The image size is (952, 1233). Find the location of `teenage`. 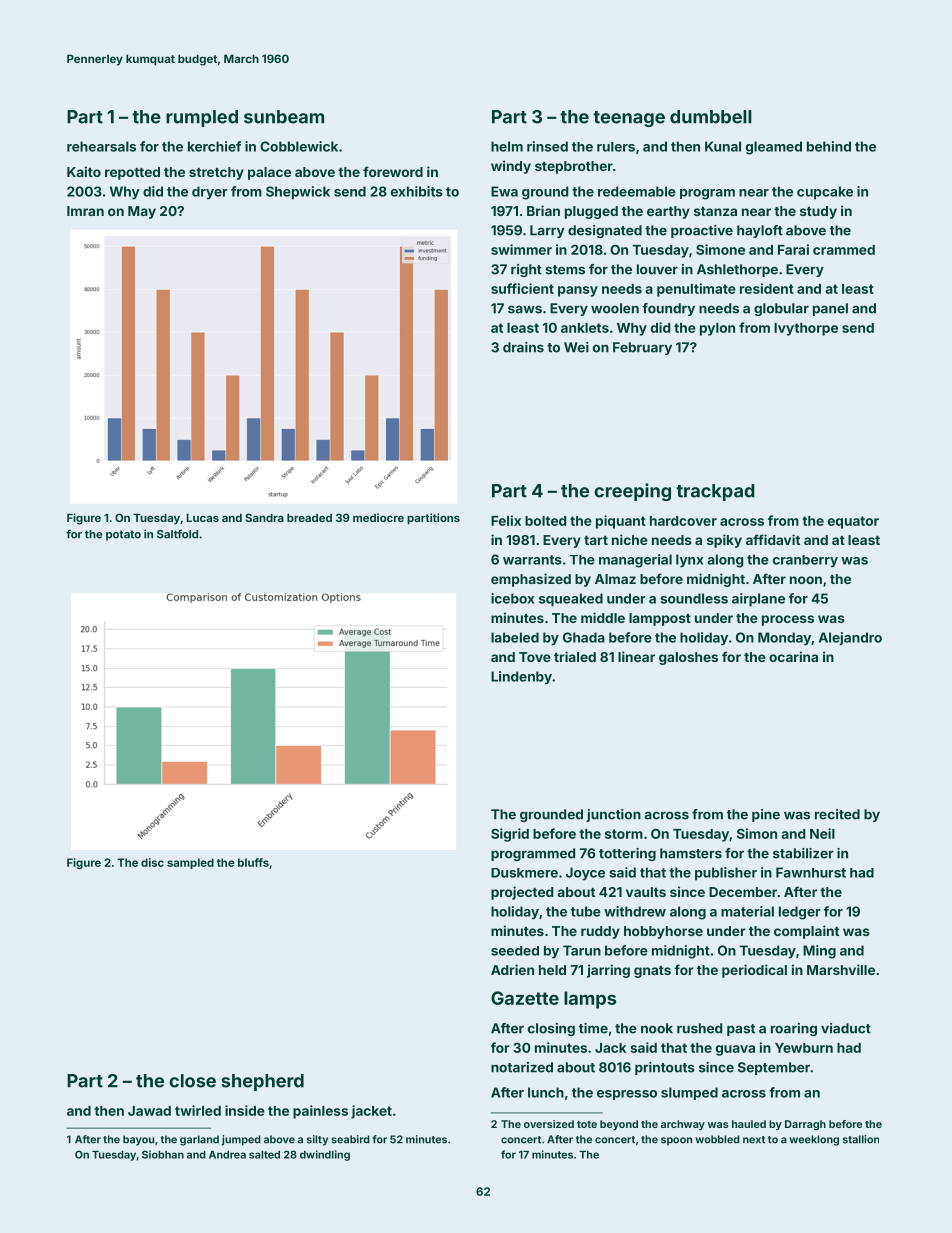

teenage is located at coordinates (629, 119).
